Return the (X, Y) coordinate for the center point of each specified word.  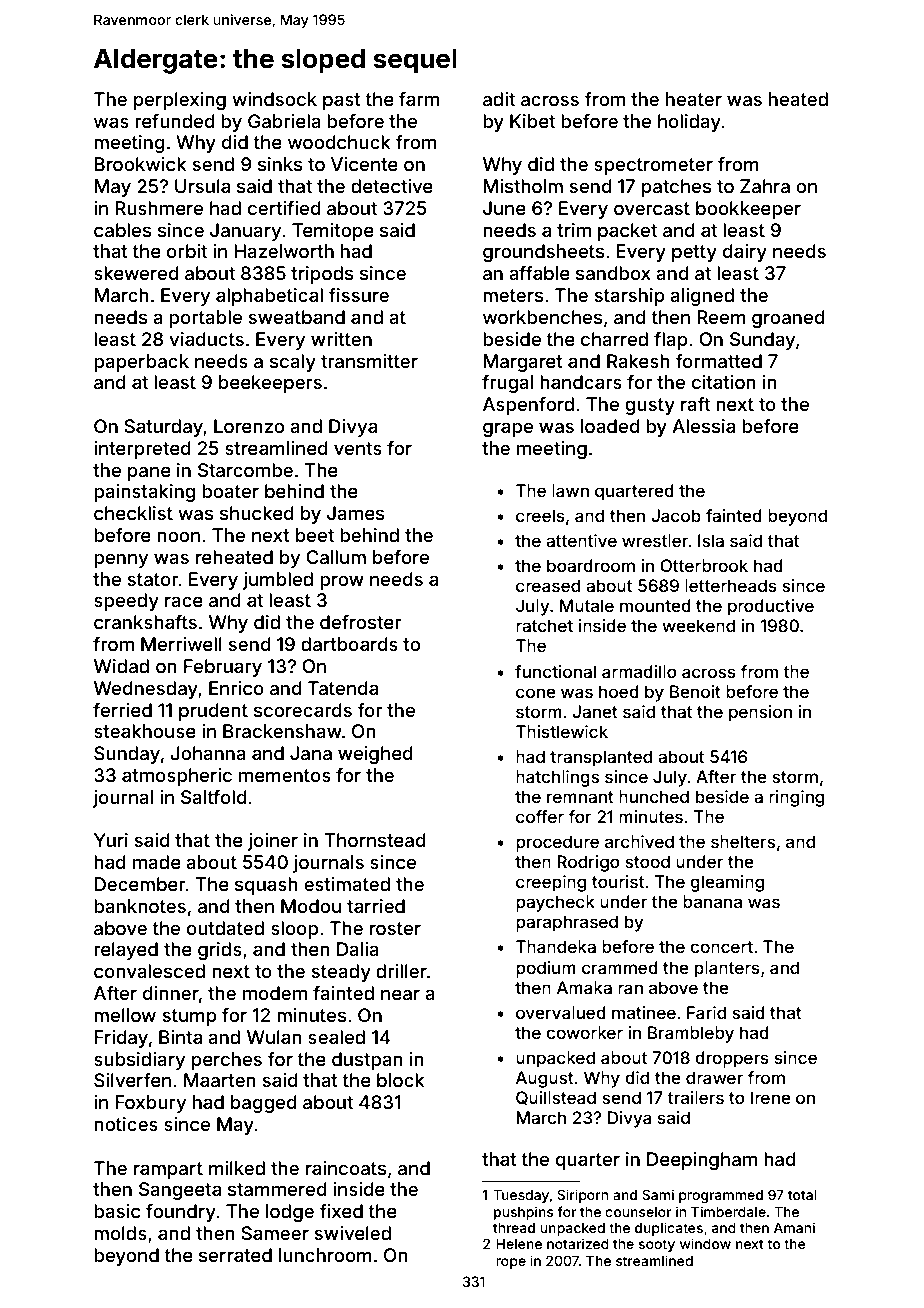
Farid (706, 1012)
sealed (336, 1037)
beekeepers (270, 384)
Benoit (695, 691)
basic (117, 1211)
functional (555, 671)
